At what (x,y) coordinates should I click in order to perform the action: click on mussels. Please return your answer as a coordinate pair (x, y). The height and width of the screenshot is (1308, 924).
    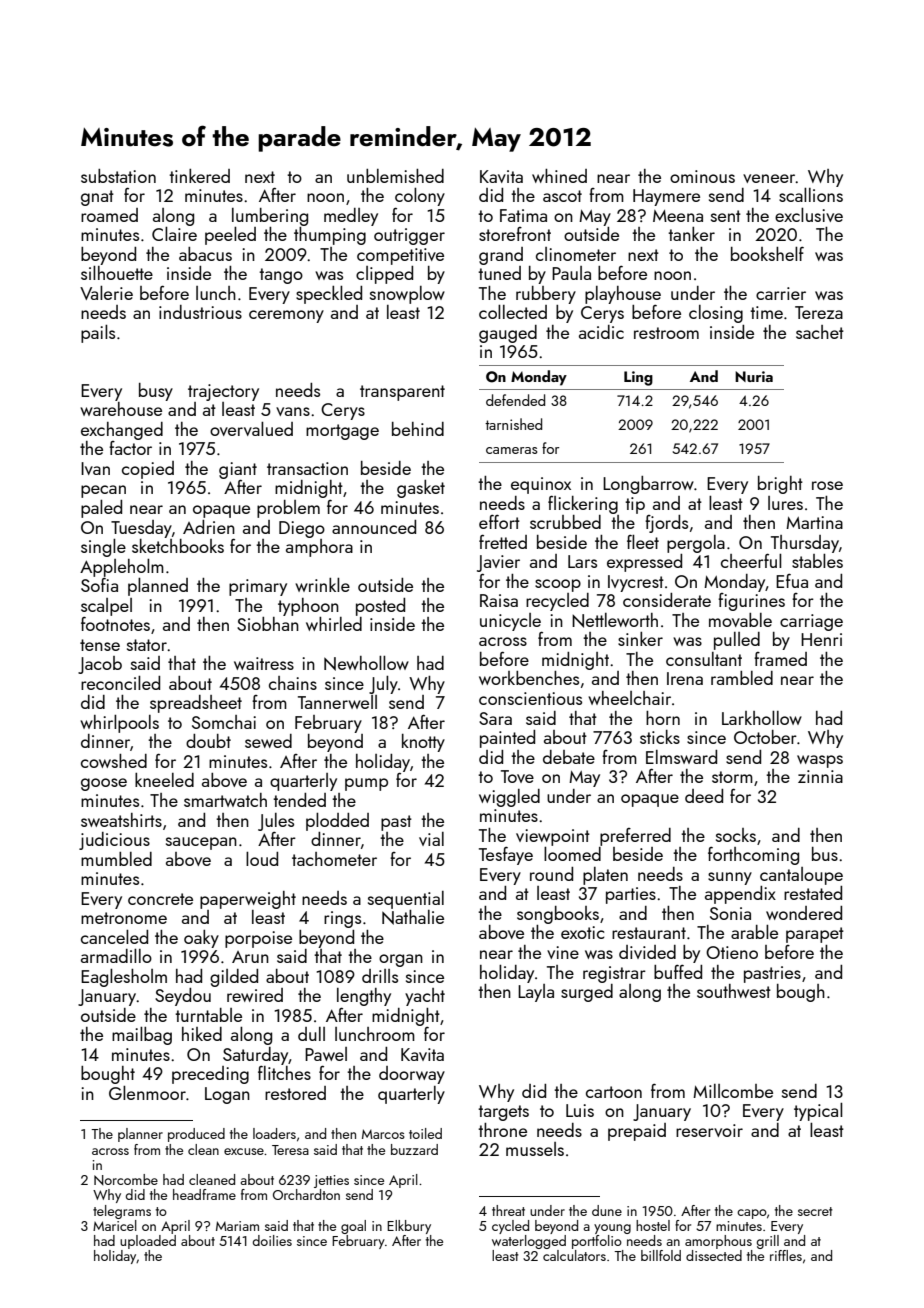
    Looking at the image, I should click on (535, 1149).
